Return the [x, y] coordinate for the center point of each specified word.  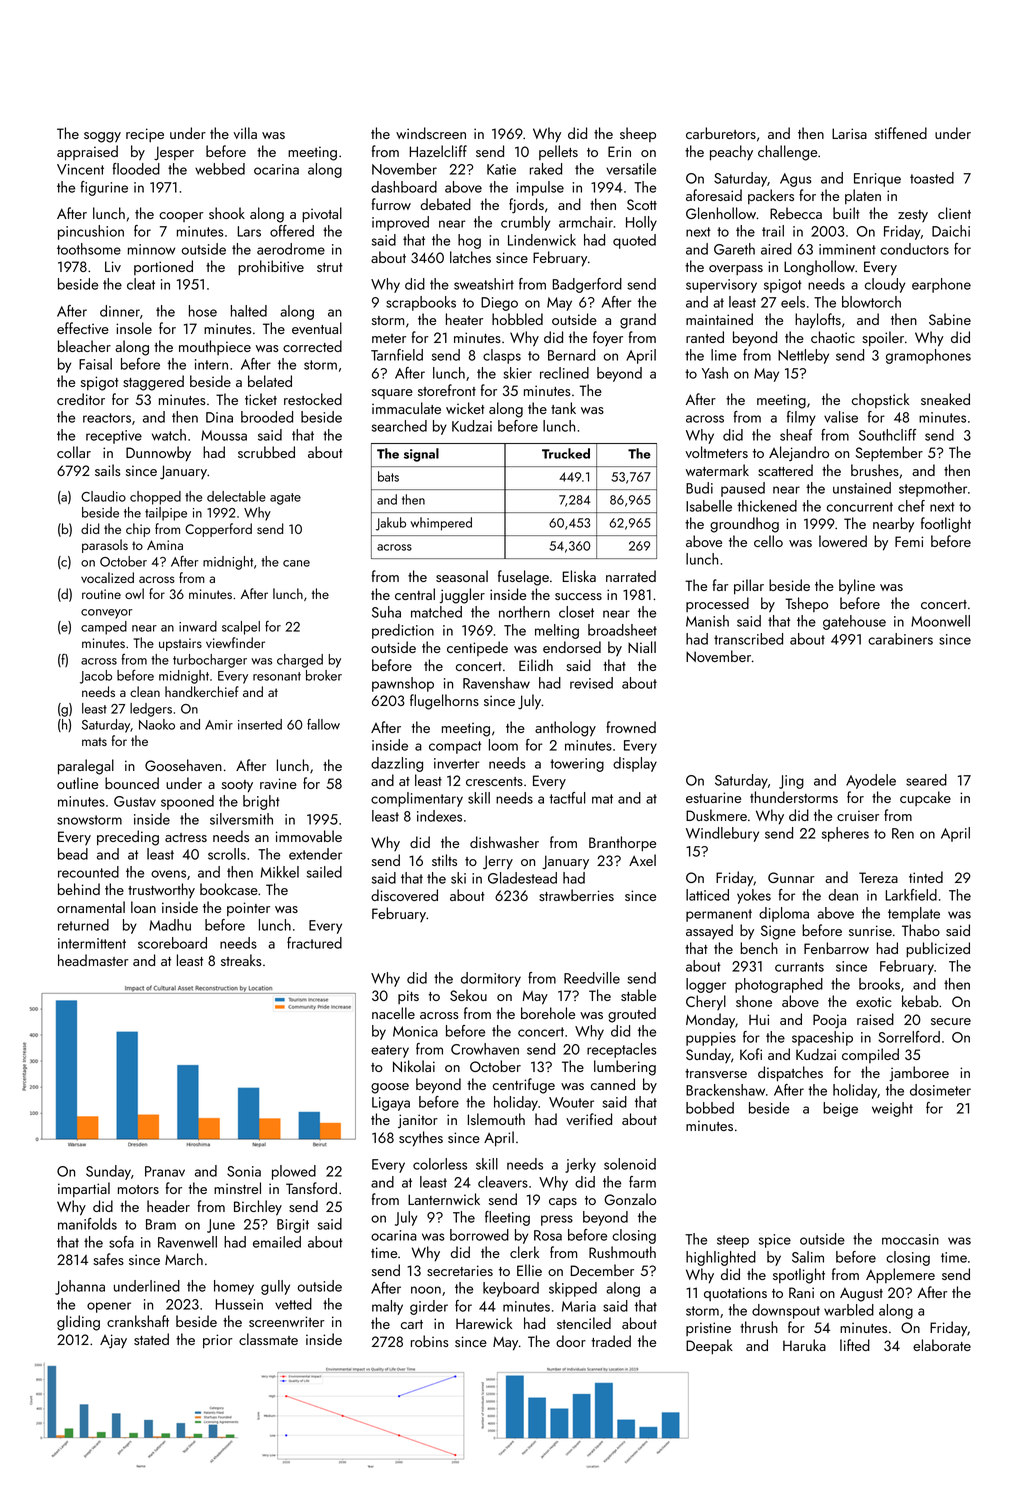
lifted [855, 1345]
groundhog [744, 525]
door [571, 1341]
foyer [608, 338]
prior [217, 1341]
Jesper [174, 153]
